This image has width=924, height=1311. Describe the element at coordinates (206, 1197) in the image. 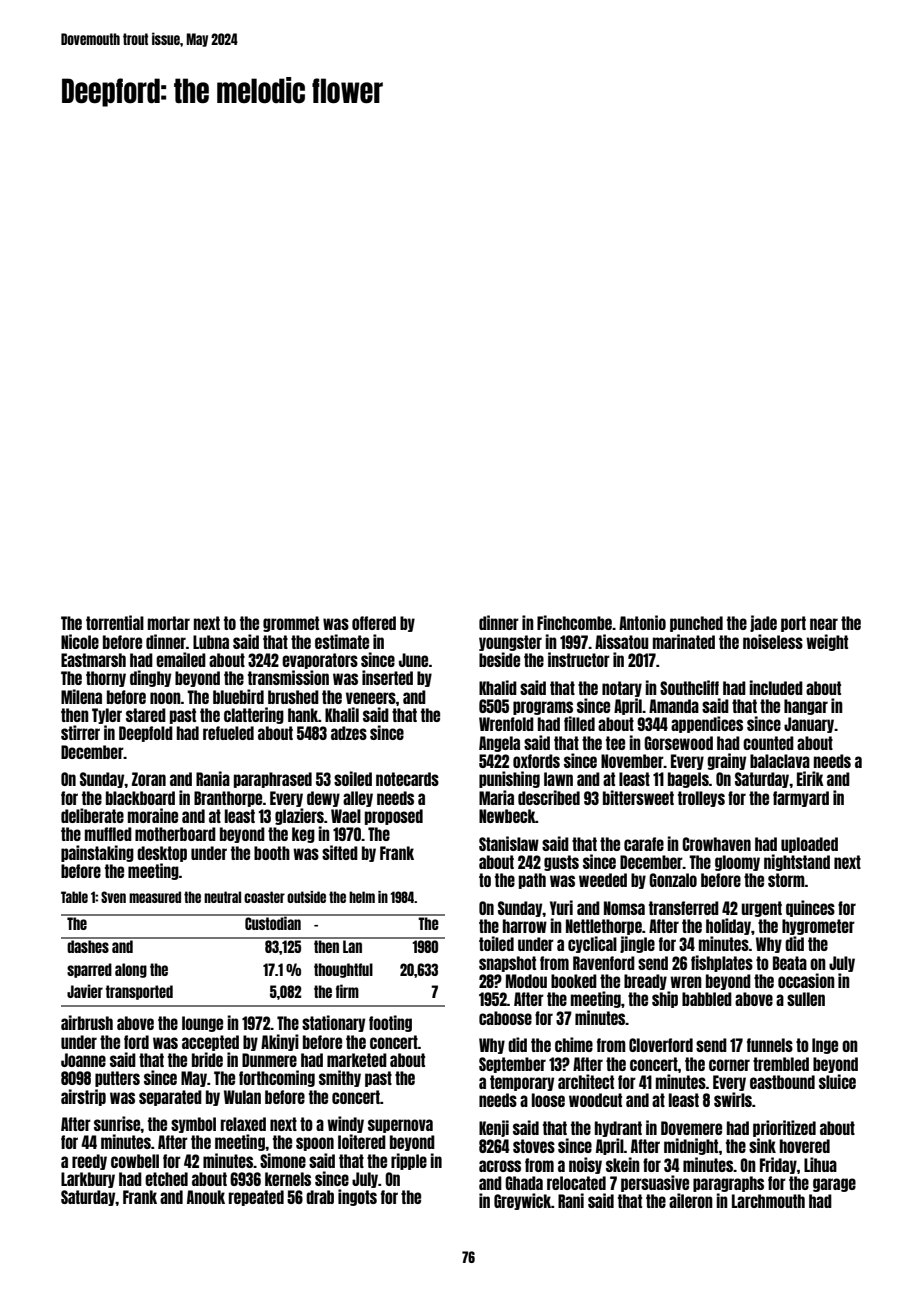

I see `Anouk` at that location.
